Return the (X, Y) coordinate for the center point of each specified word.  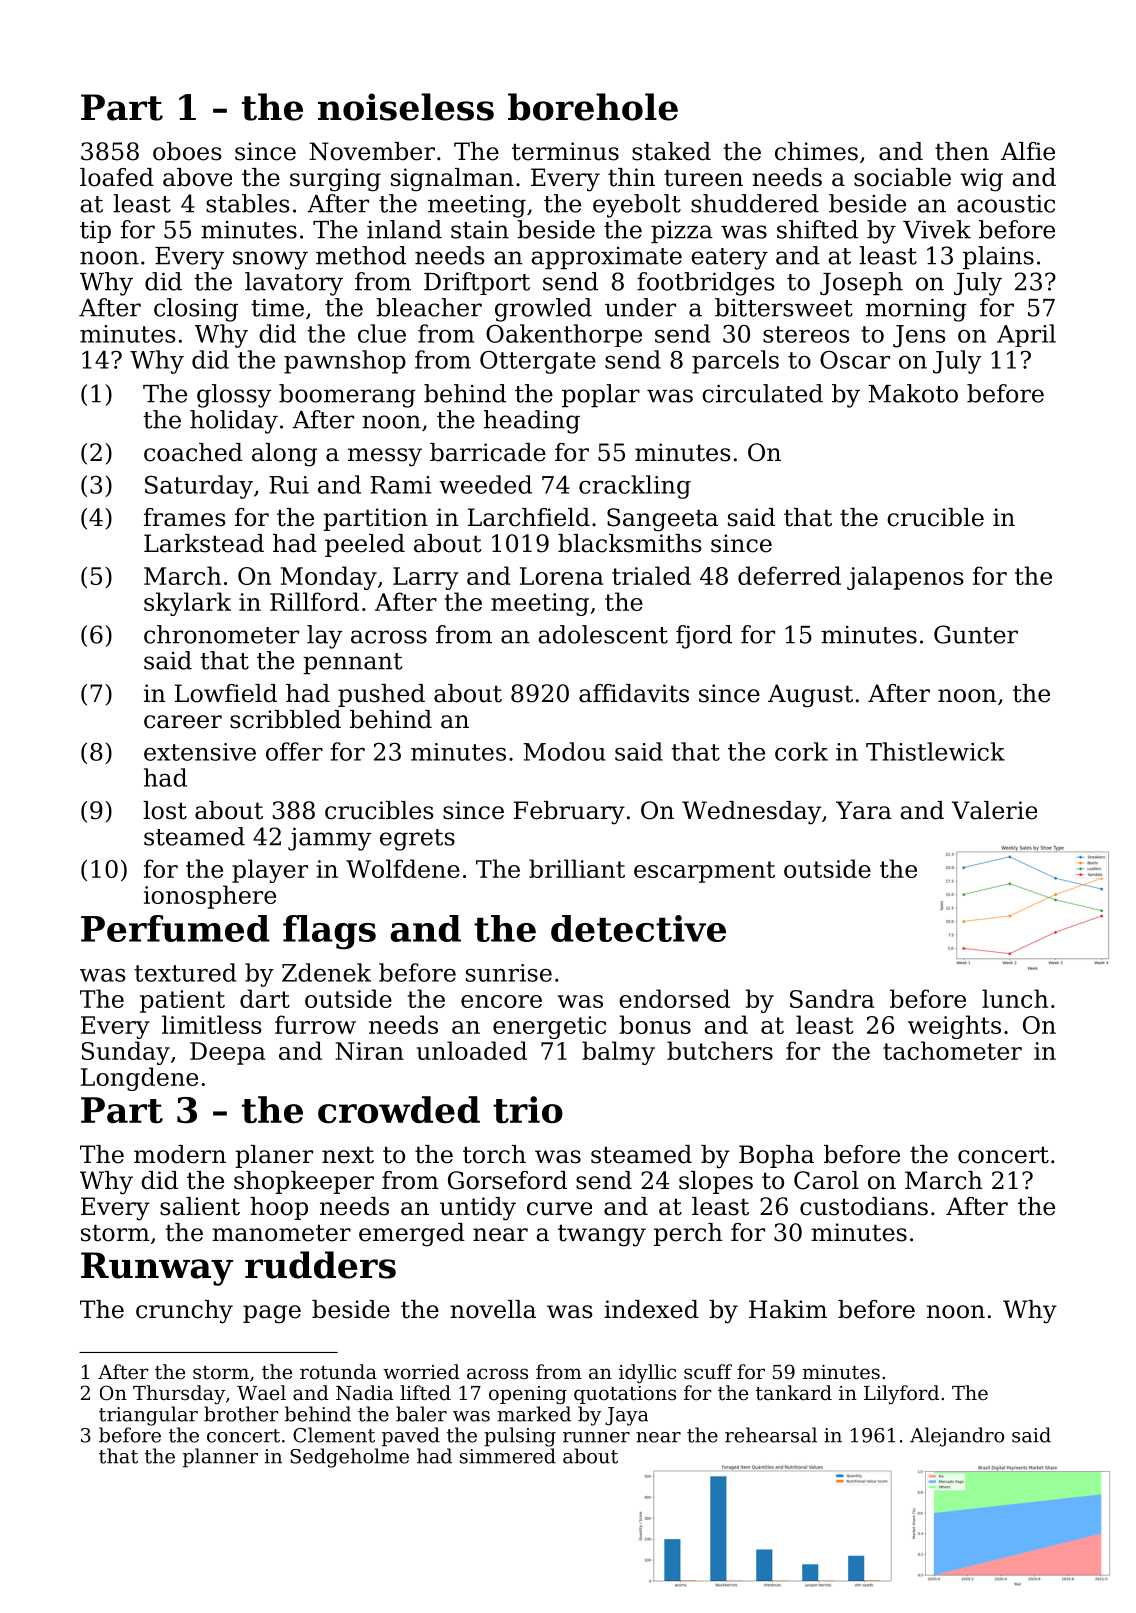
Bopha (776, 1156)
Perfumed (175, 928)
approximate (606, 258)
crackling (635, 487)
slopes (716, 1182)
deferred (789, 575)
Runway (157, 1269)
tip (95, 231)
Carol (826, 1180)
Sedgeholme (349, 1458)
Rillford (314, 601)
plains (998, 257)
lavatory (294, 284)
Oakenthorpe (564, 335)
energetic (549, 1027)
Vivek (937, 229)
